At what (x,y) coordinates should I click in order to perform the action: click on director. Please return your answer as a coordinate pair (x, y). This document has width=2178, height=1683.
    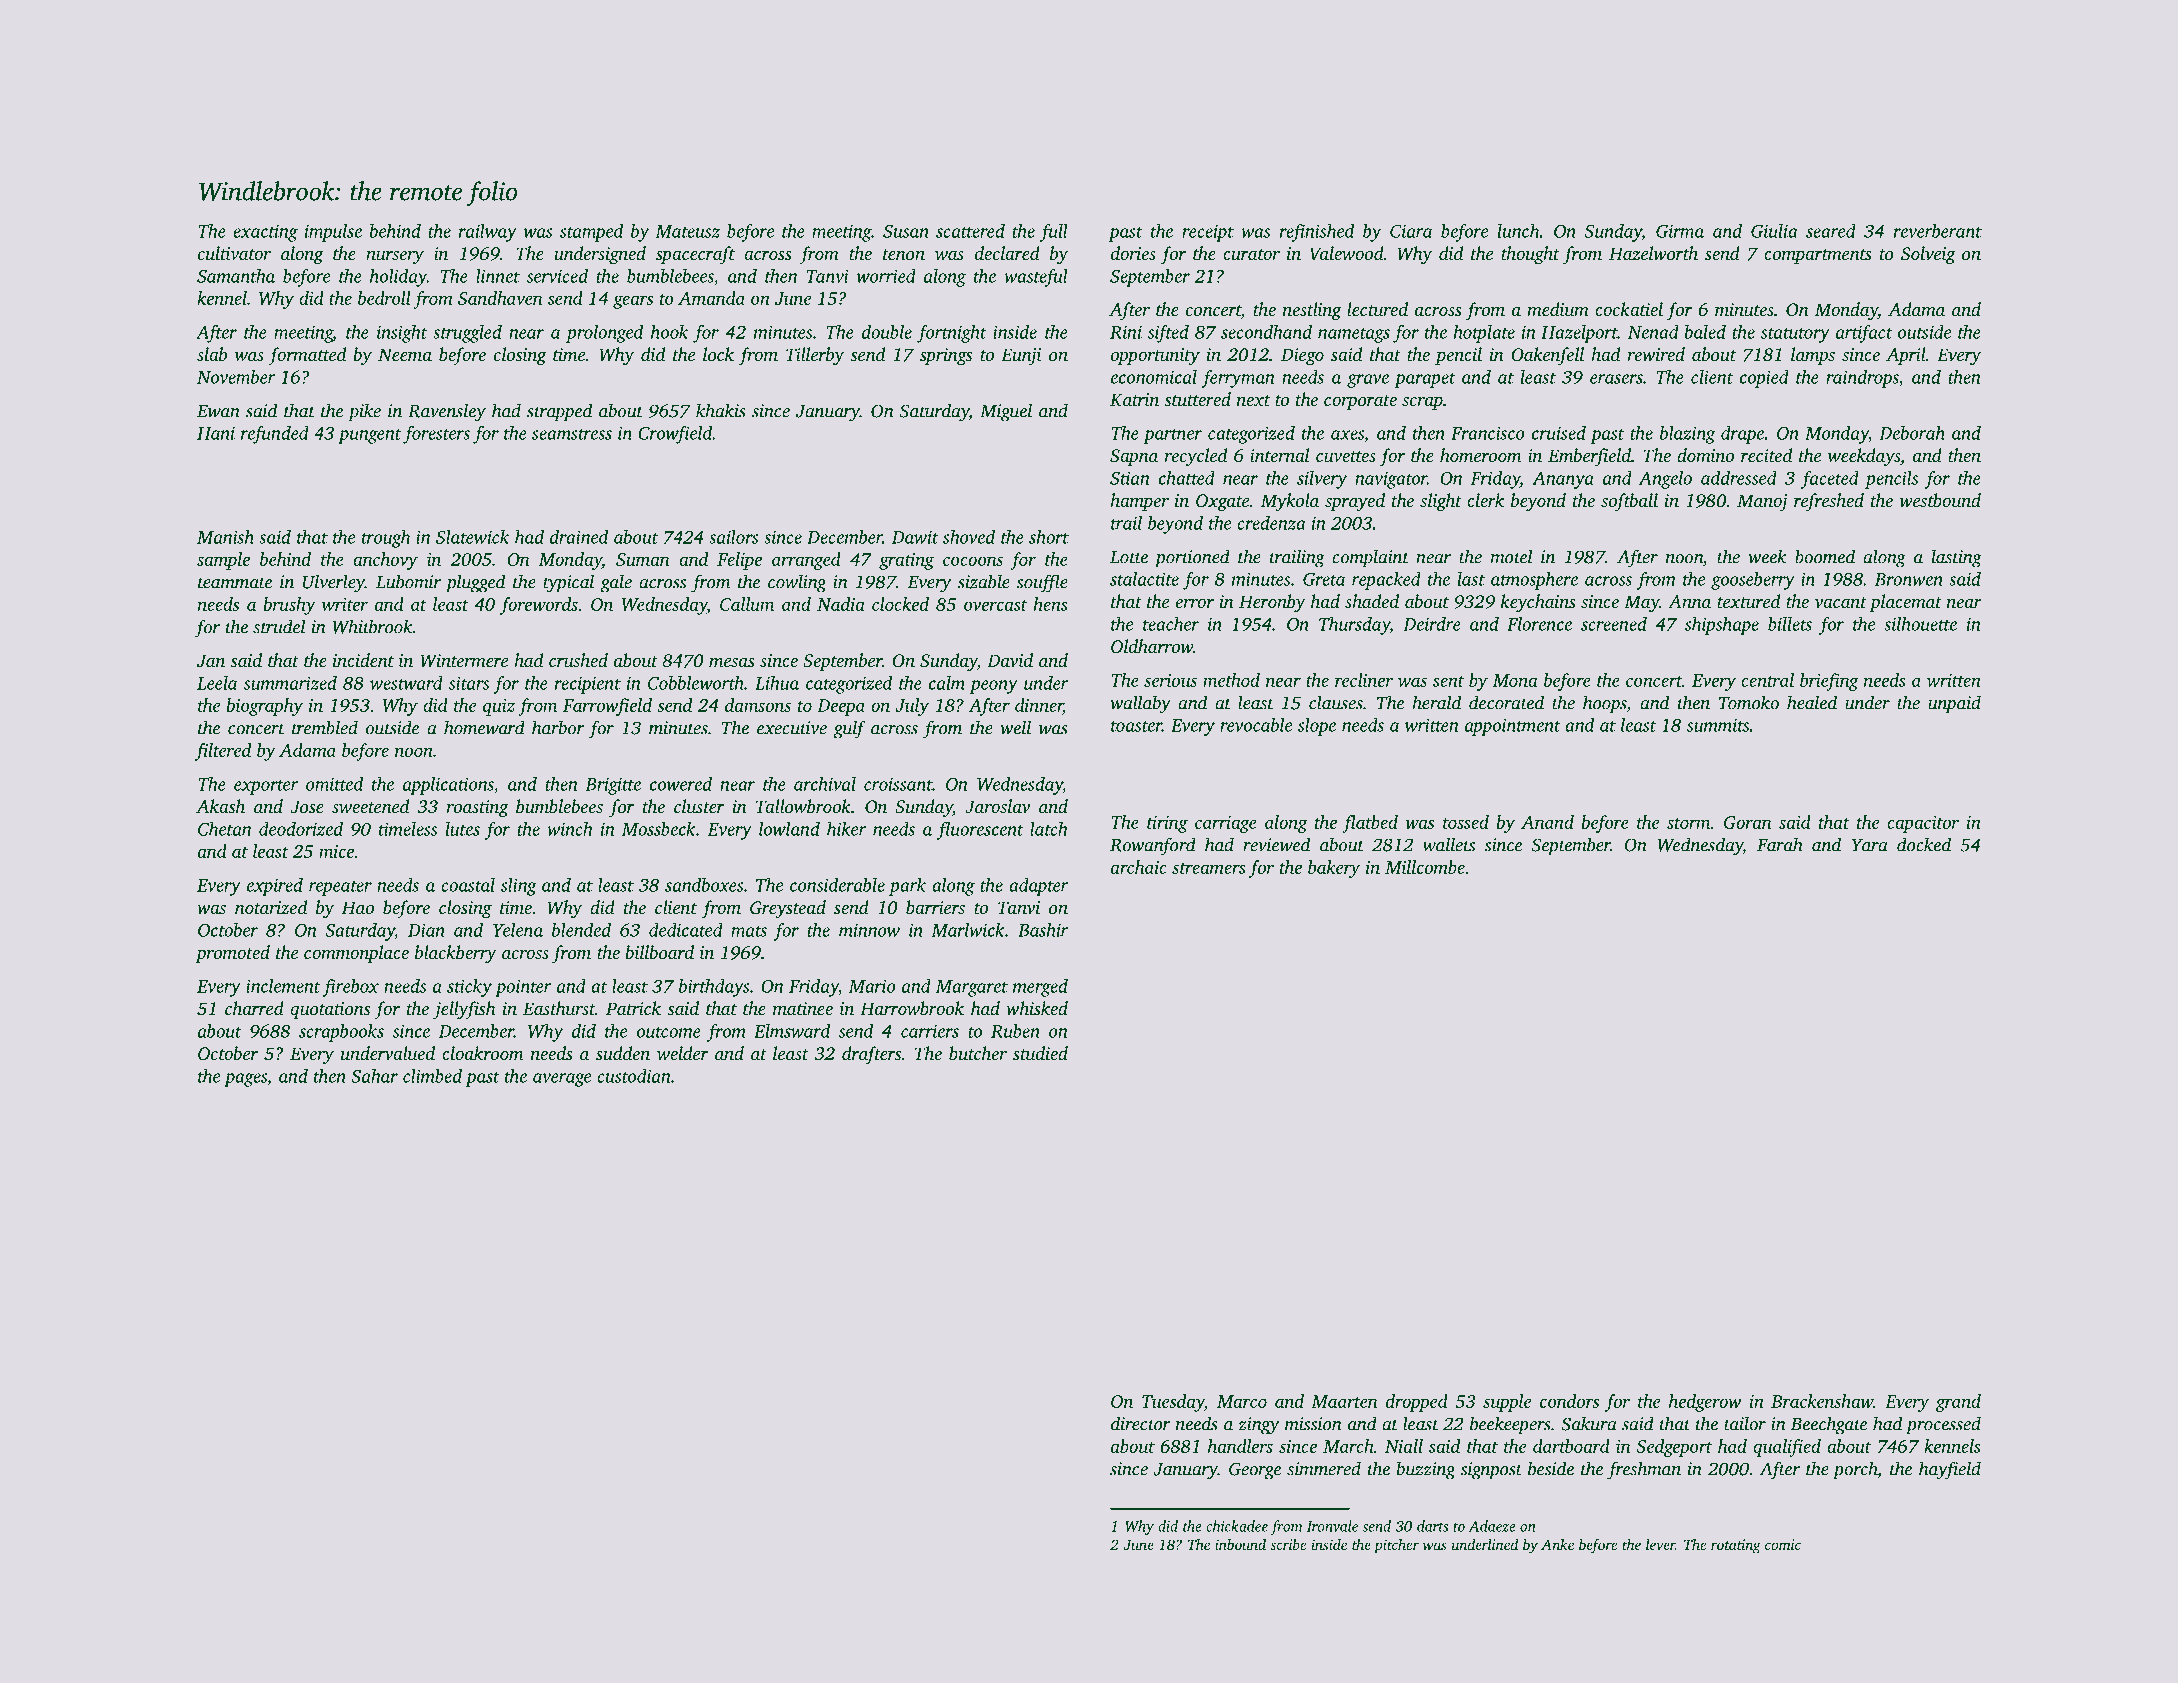
    Looking at the image, I should click on (1141, 1423).
